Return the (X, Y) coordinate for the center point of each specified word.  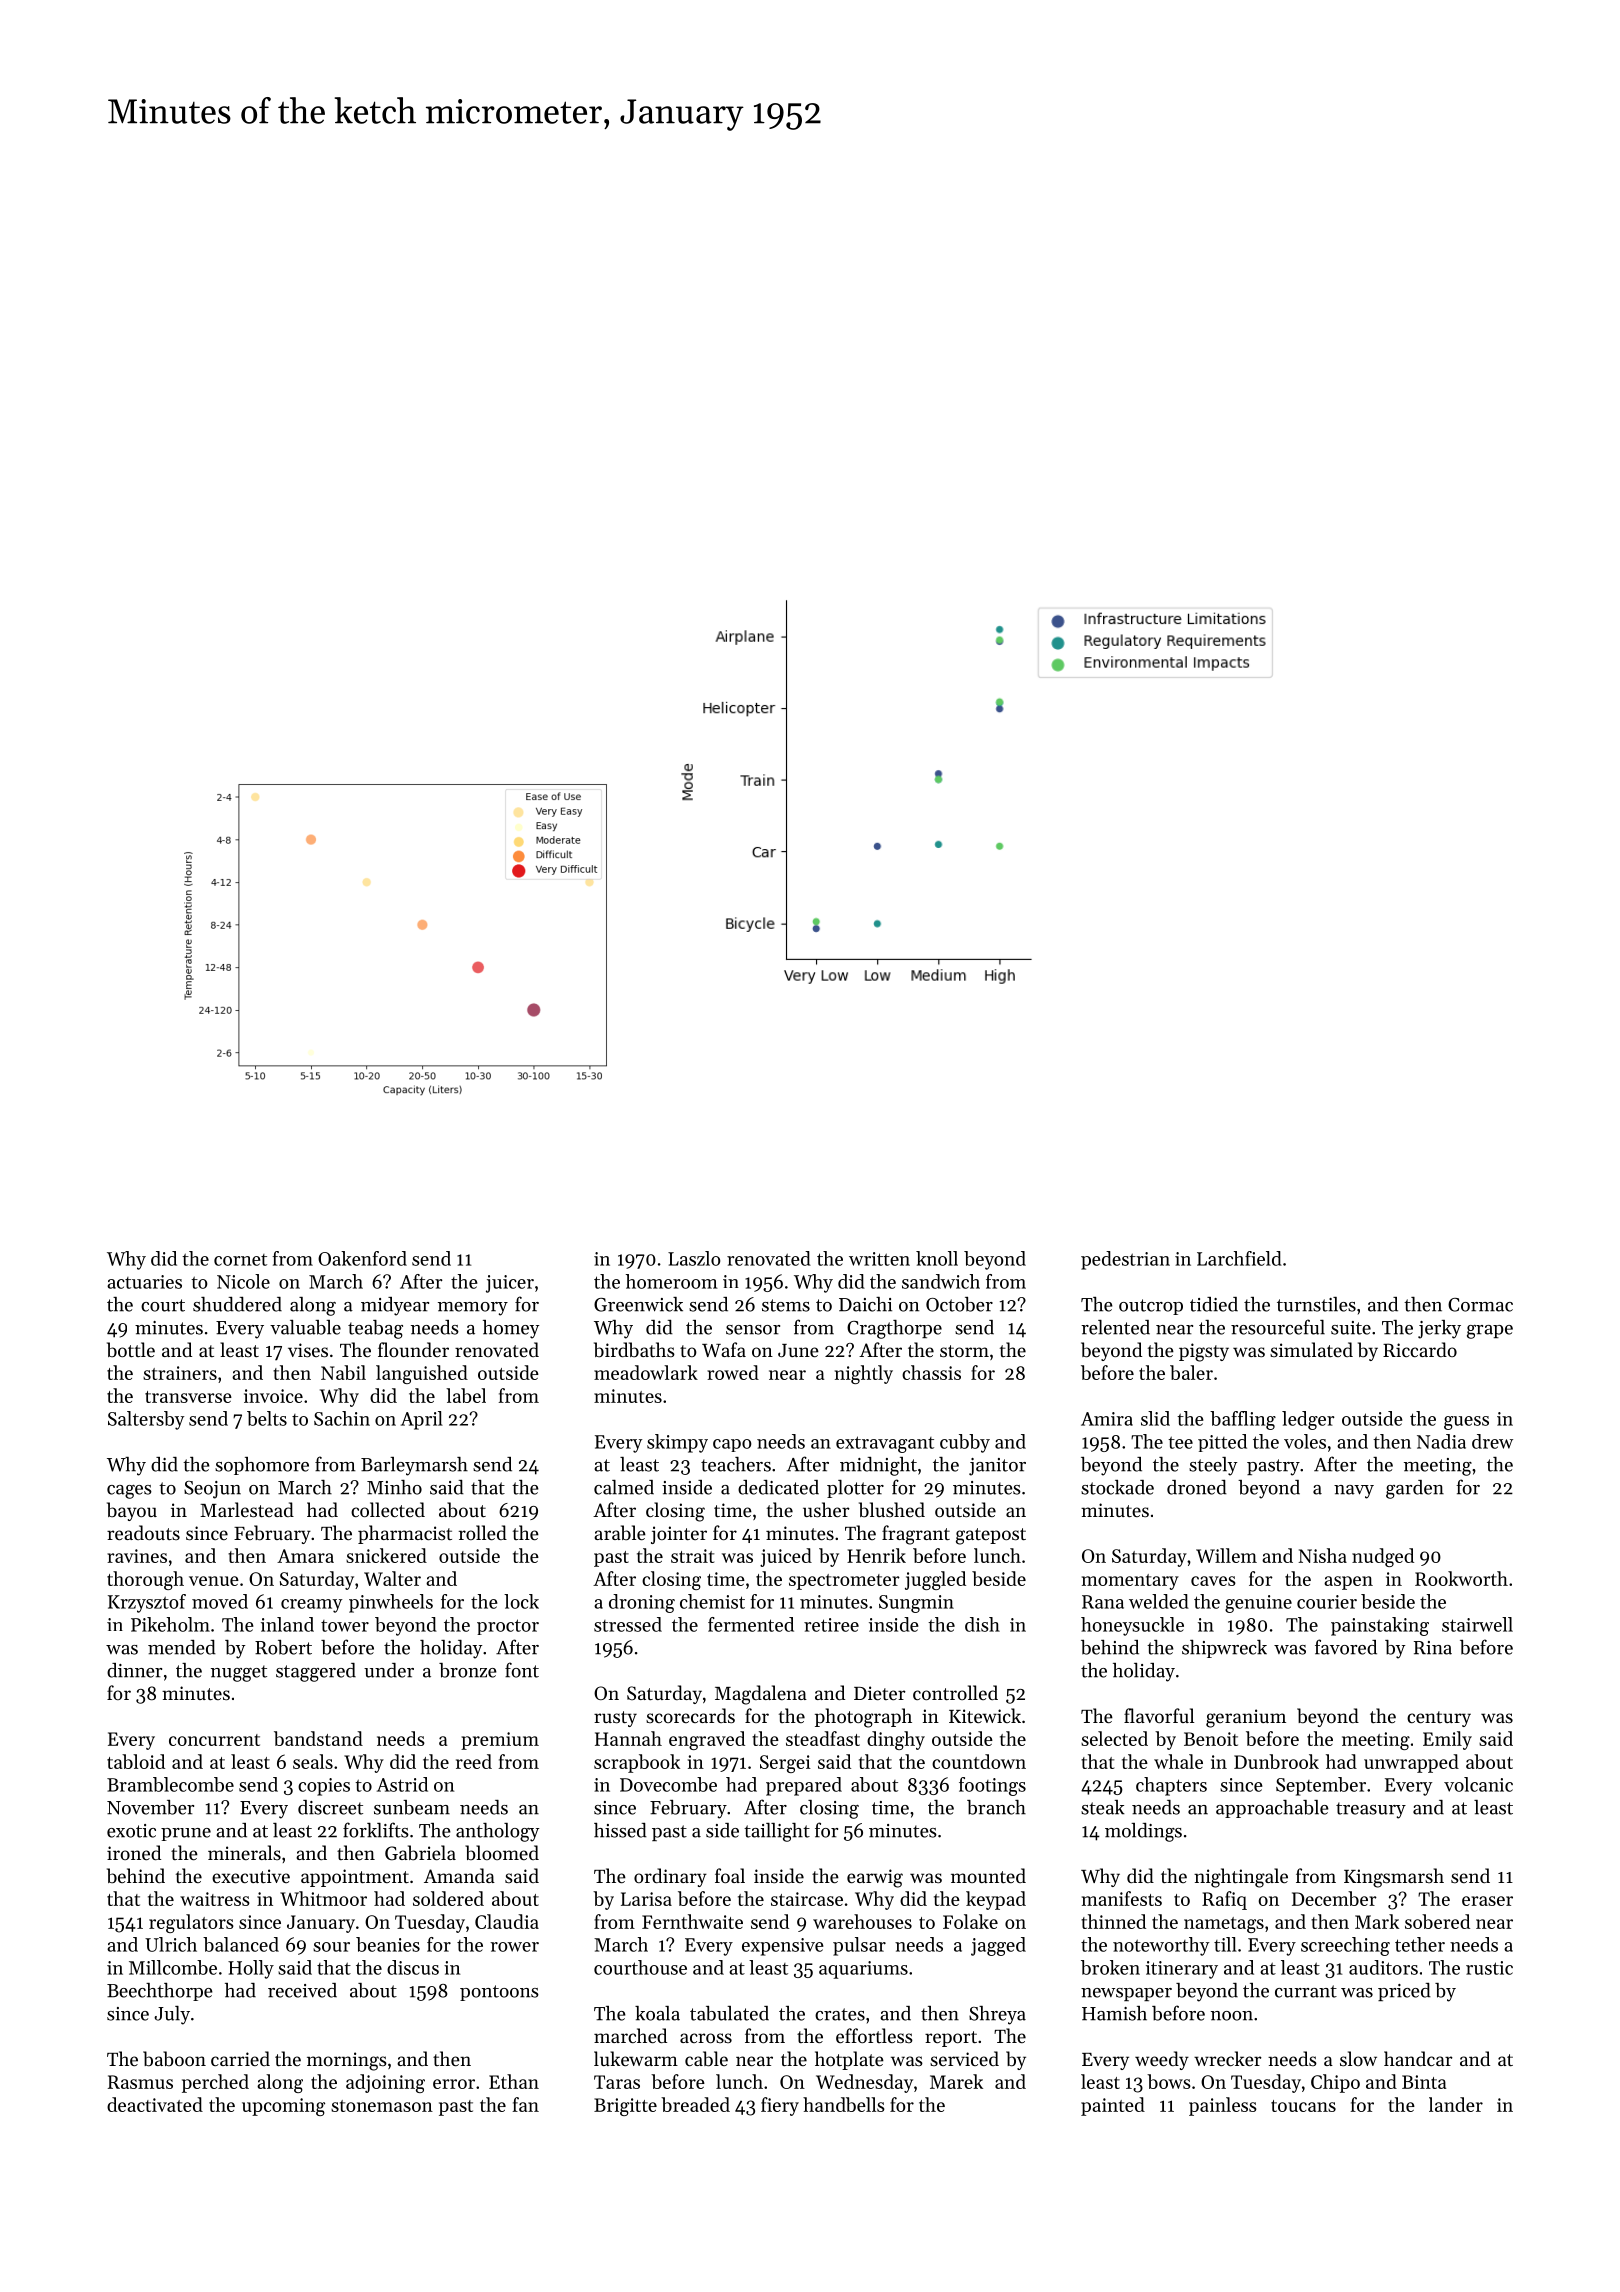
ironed (134, 1852)
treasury (1371, 1810)
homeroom (672, 1281)
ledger (1308, 1420)
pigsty (1204, 1352)
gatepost (991, 1536)
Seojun (212, 1490)
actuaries (144, 1282)
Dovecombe (668, 1784)
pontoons (499, 1993)
